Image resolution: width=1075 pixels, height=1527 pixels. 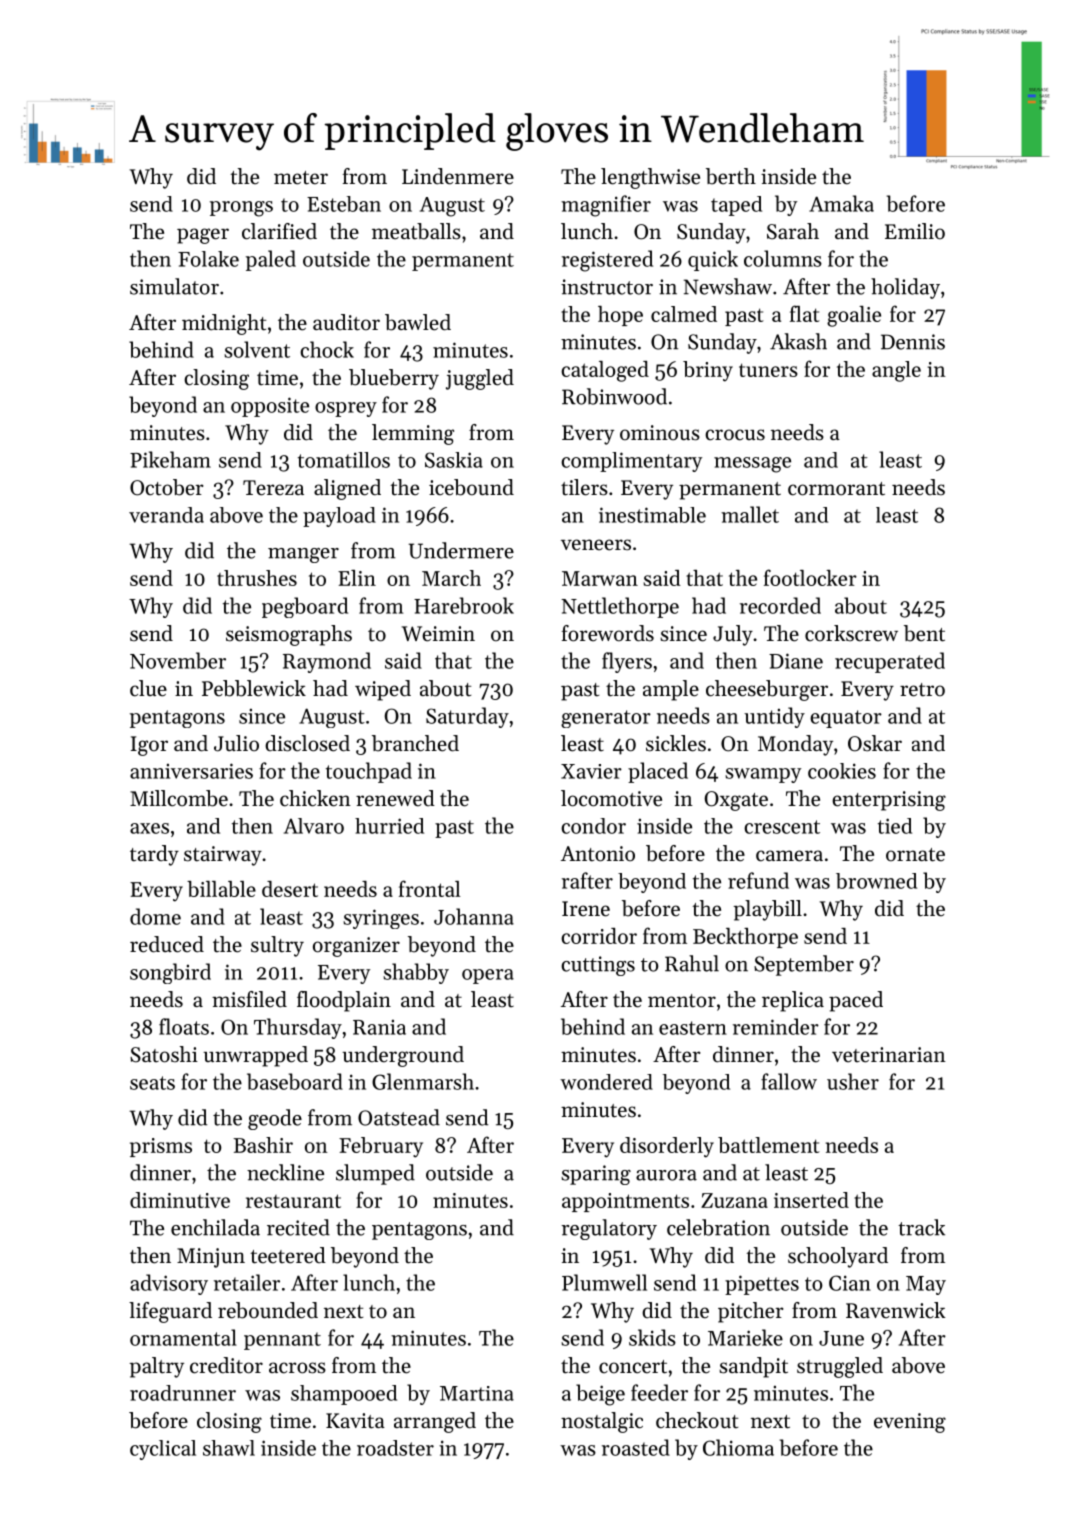 I want to click on Ravenwick, so click(x=895, y=1310).
